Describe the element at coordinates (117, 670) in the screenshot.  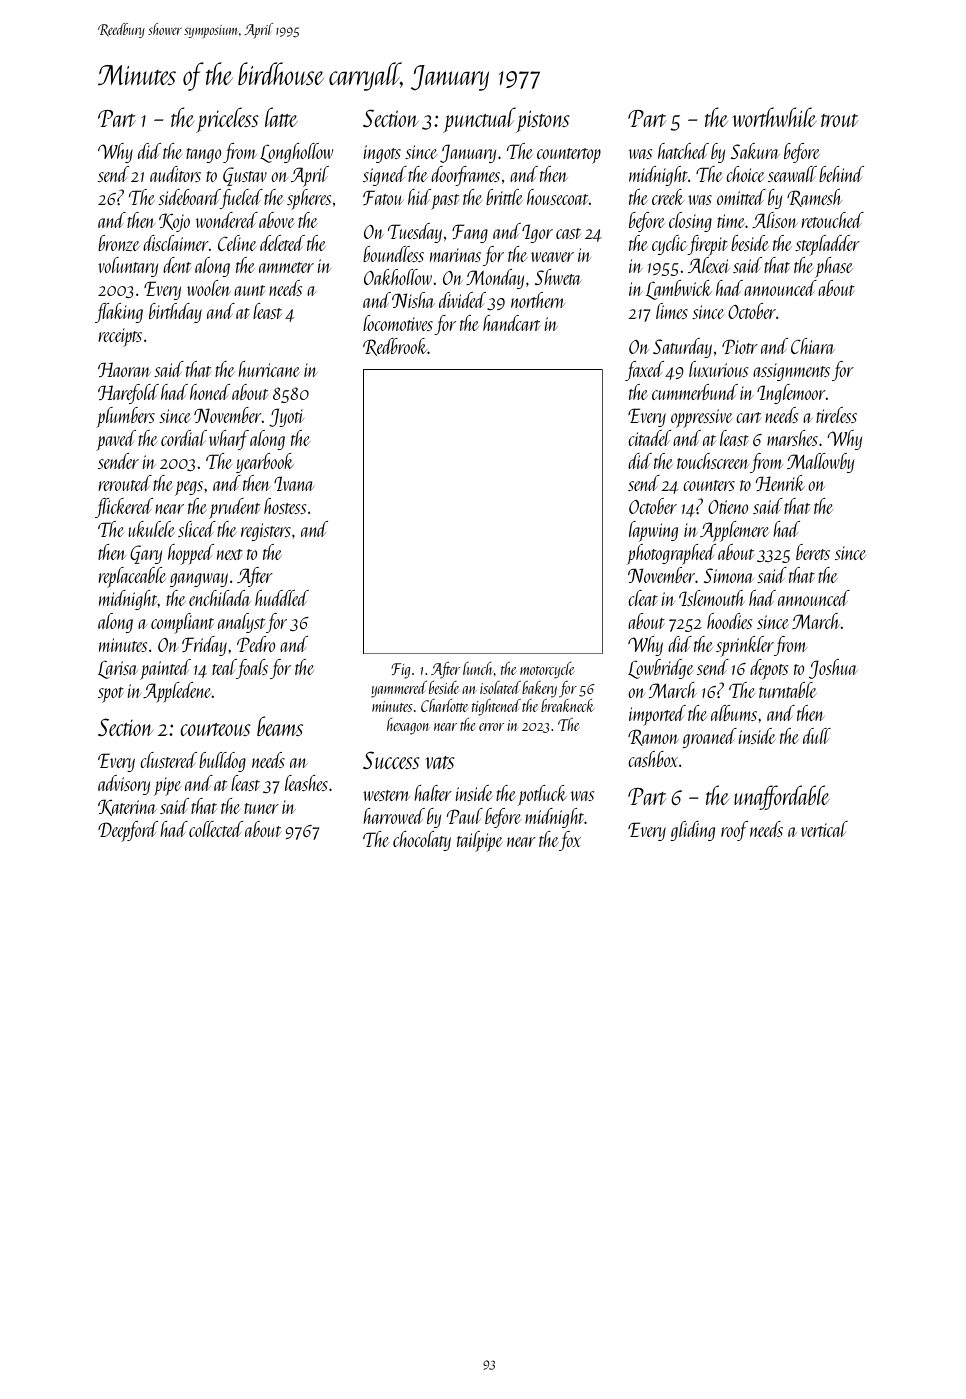
I see `Larisa` at that location.
